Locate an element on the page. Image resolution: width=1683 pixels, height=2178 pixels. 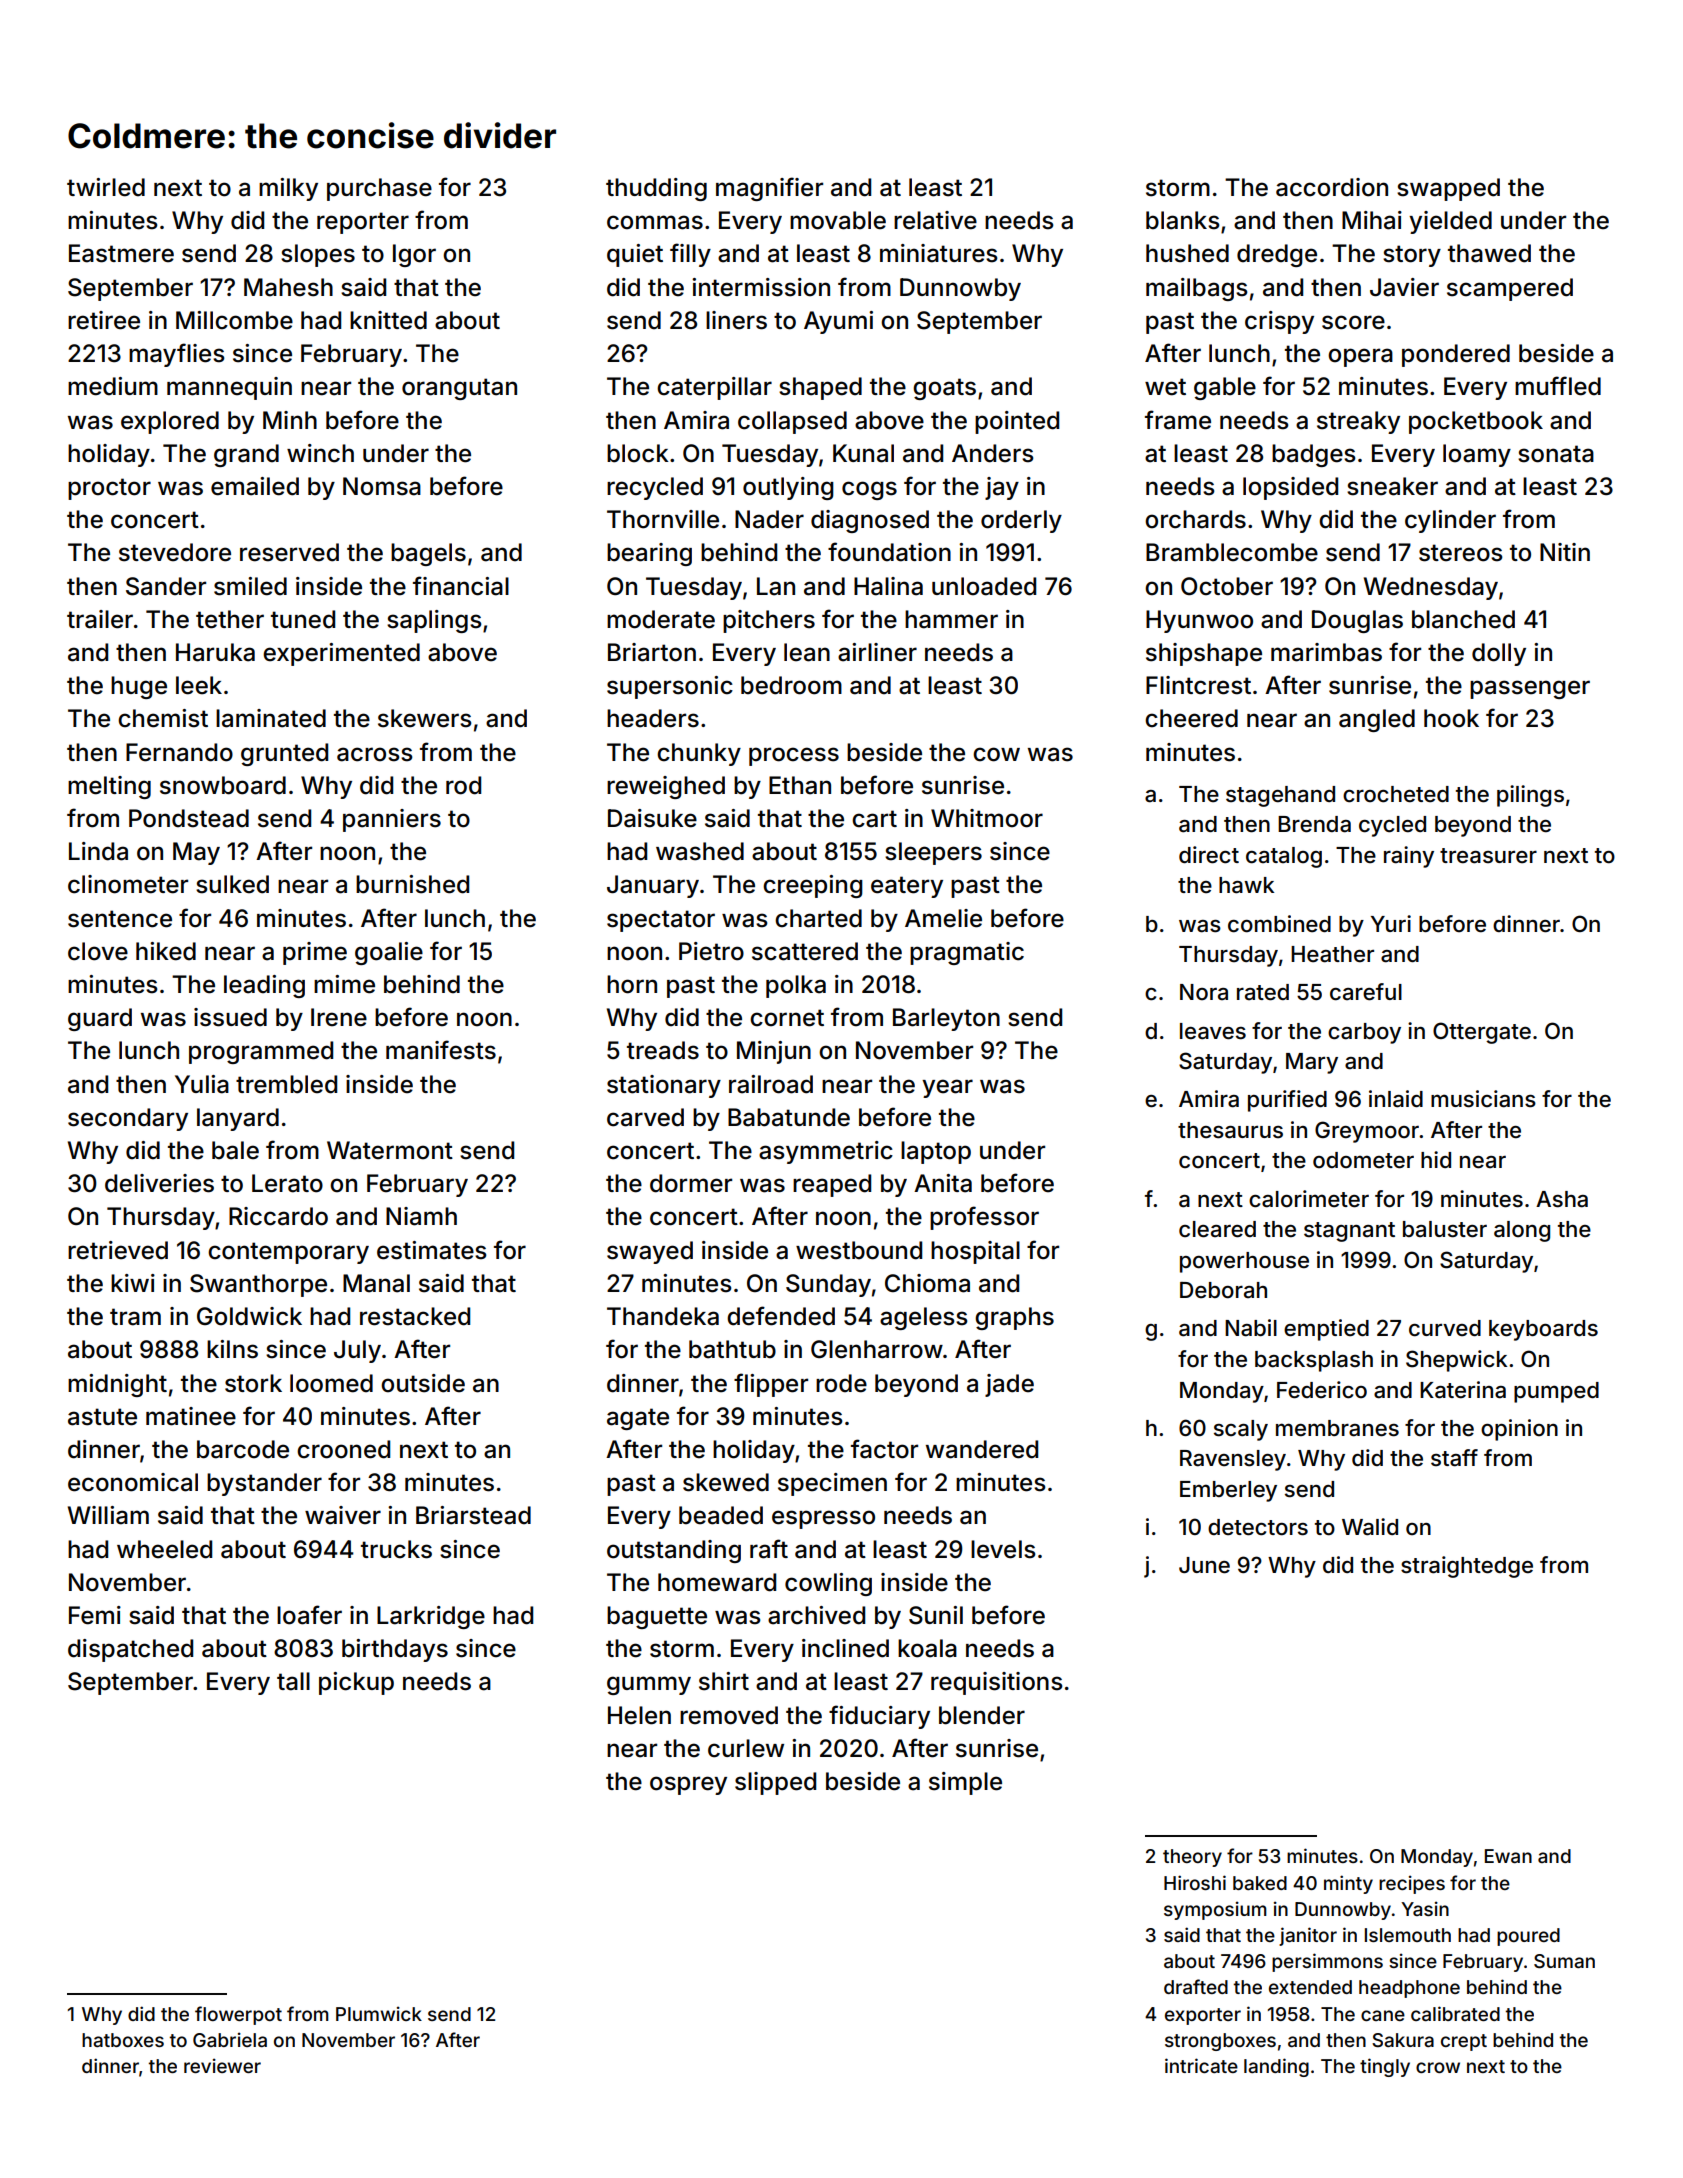
caterpillar is located at coordinates (714, 388).
